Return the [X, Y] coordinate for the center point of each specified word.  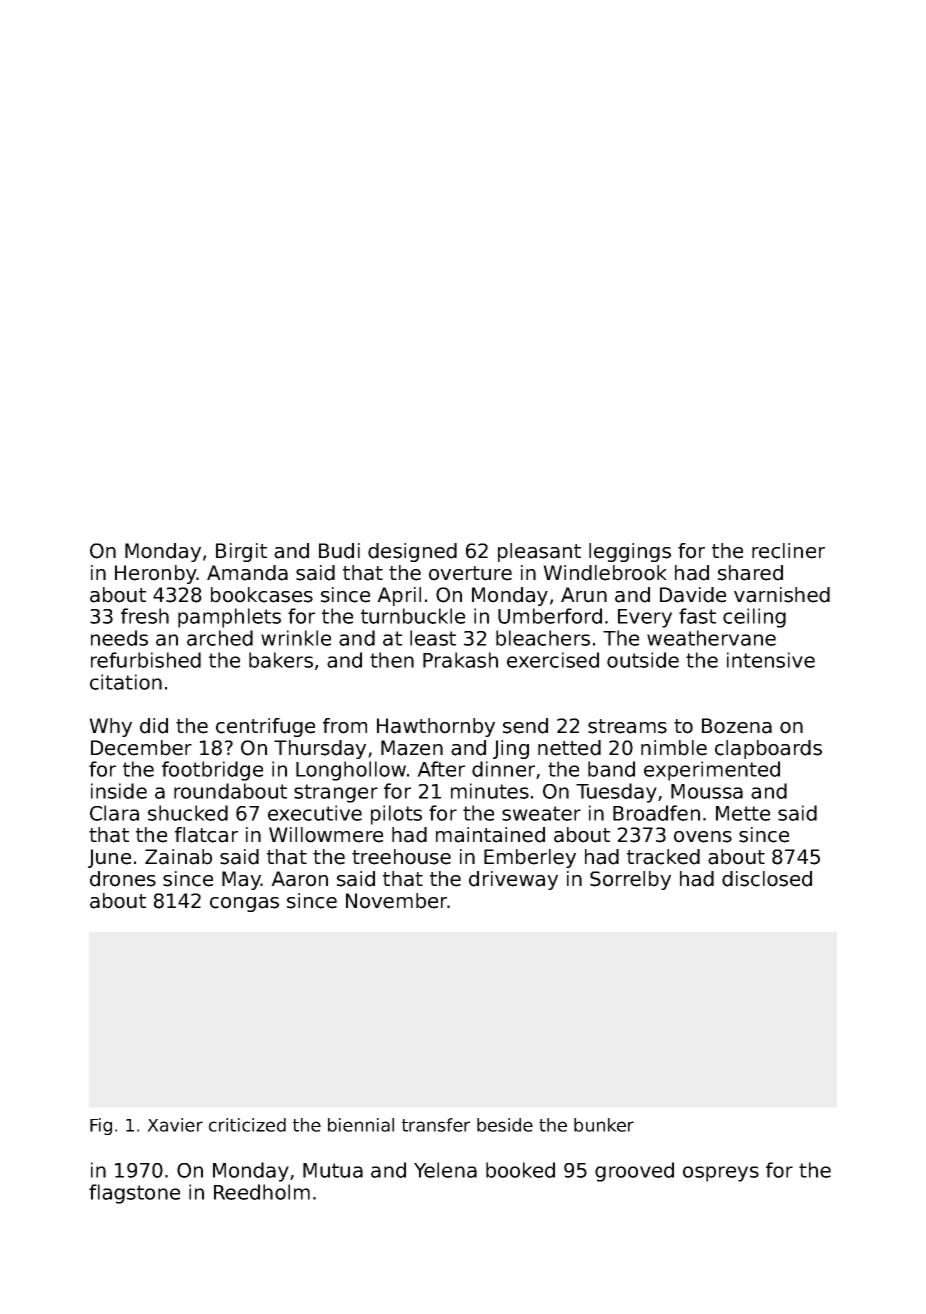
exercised [553, 660]
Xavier [175, 1125]
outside [643, 660]
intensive [771, 660]
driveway [513, 880]
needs [119, 638]
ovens [703, 837]
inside [119, 791]
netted [569, 748]
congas [244, 904]
